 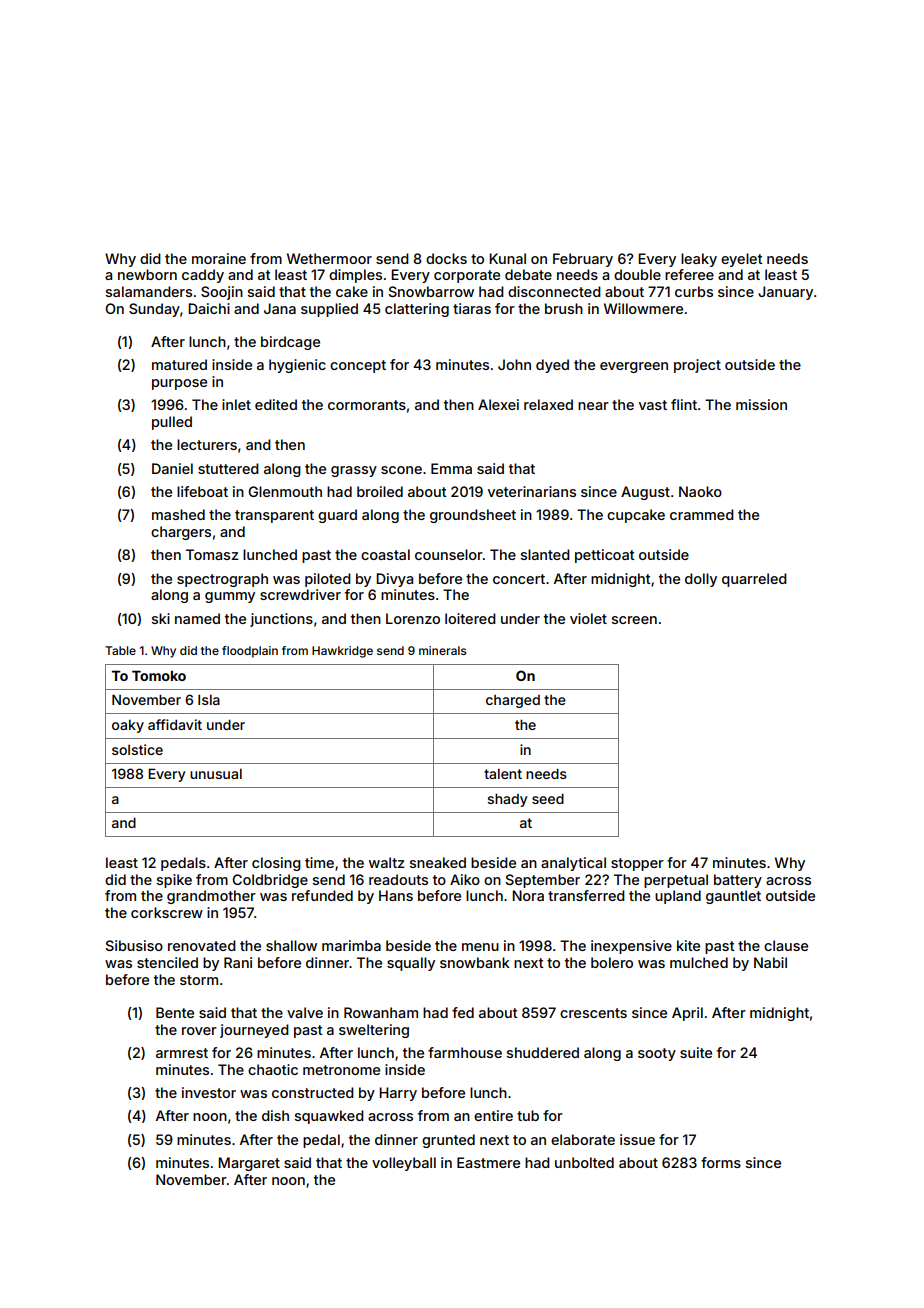 I want to click on tub, so click(x=528, y=1115).
